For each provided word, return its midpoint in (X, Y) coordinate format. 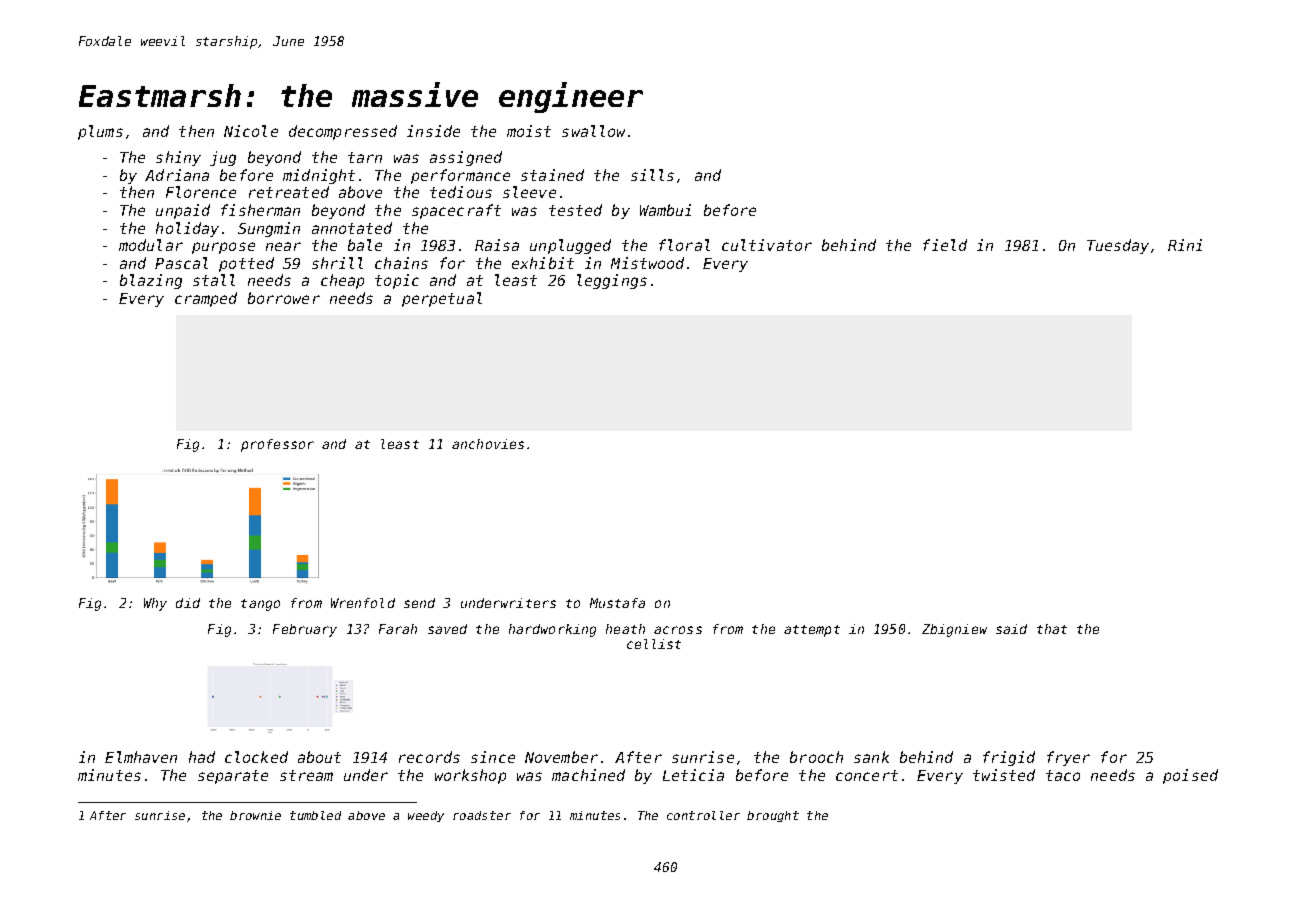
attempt (812, 631)
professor (277, 445)
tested (575, 210)
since (493, 757)
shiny (178, 158)
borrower (284, 298)
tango (260, 605)
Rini (1185, 245)
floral (684, 245)
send (419, 603)
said (1011, 629)
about (319, 757)
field (945, 245)
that (1052, 629)
